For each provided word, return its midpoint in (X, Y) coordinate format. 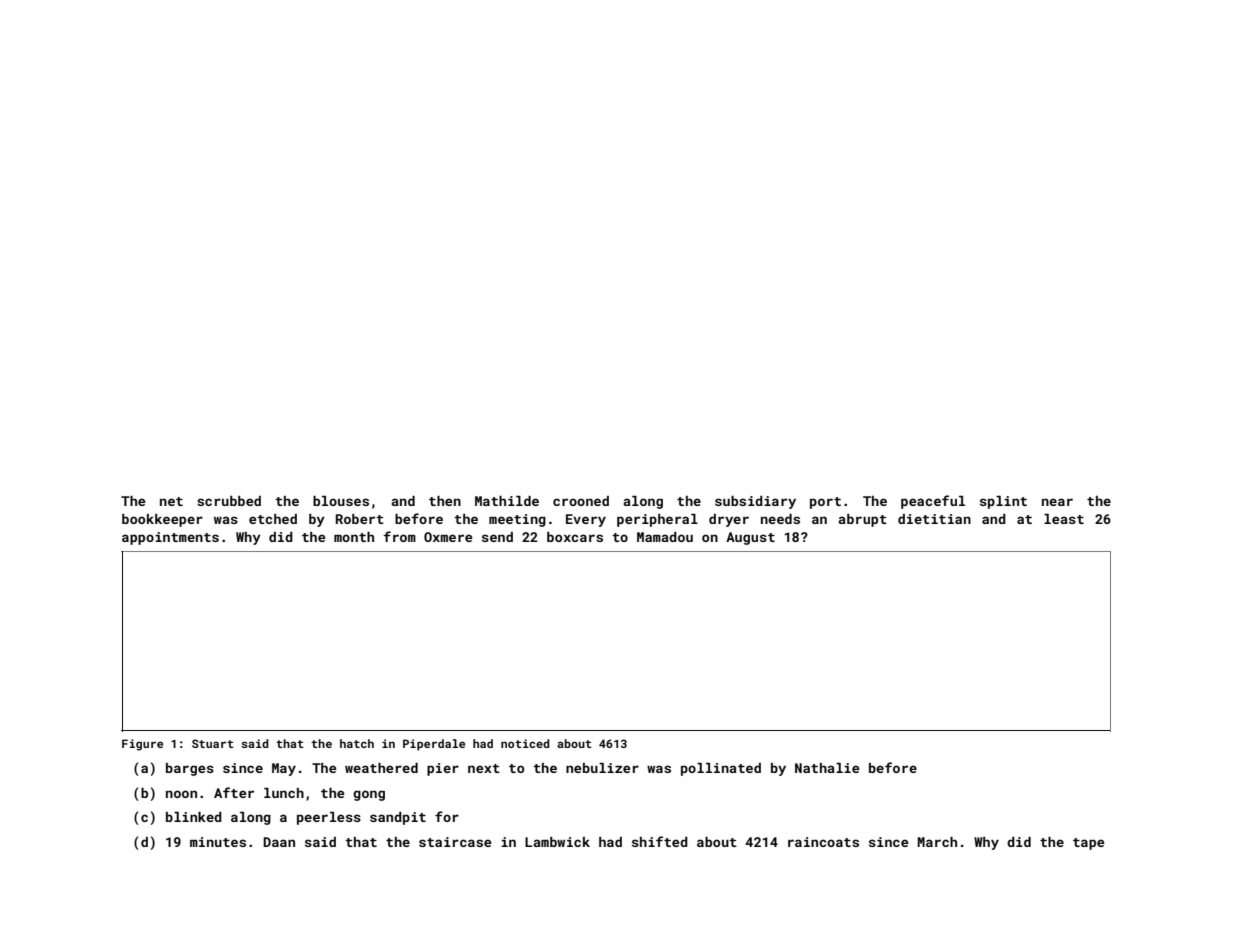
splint (1003, 502)
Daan (279, 842)
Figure (142, 745)
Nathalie (827, 768)
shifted (660, 841)
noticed (525, 743)
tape (1089, 844)
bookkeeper (162, 520)
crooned (581, 501)
